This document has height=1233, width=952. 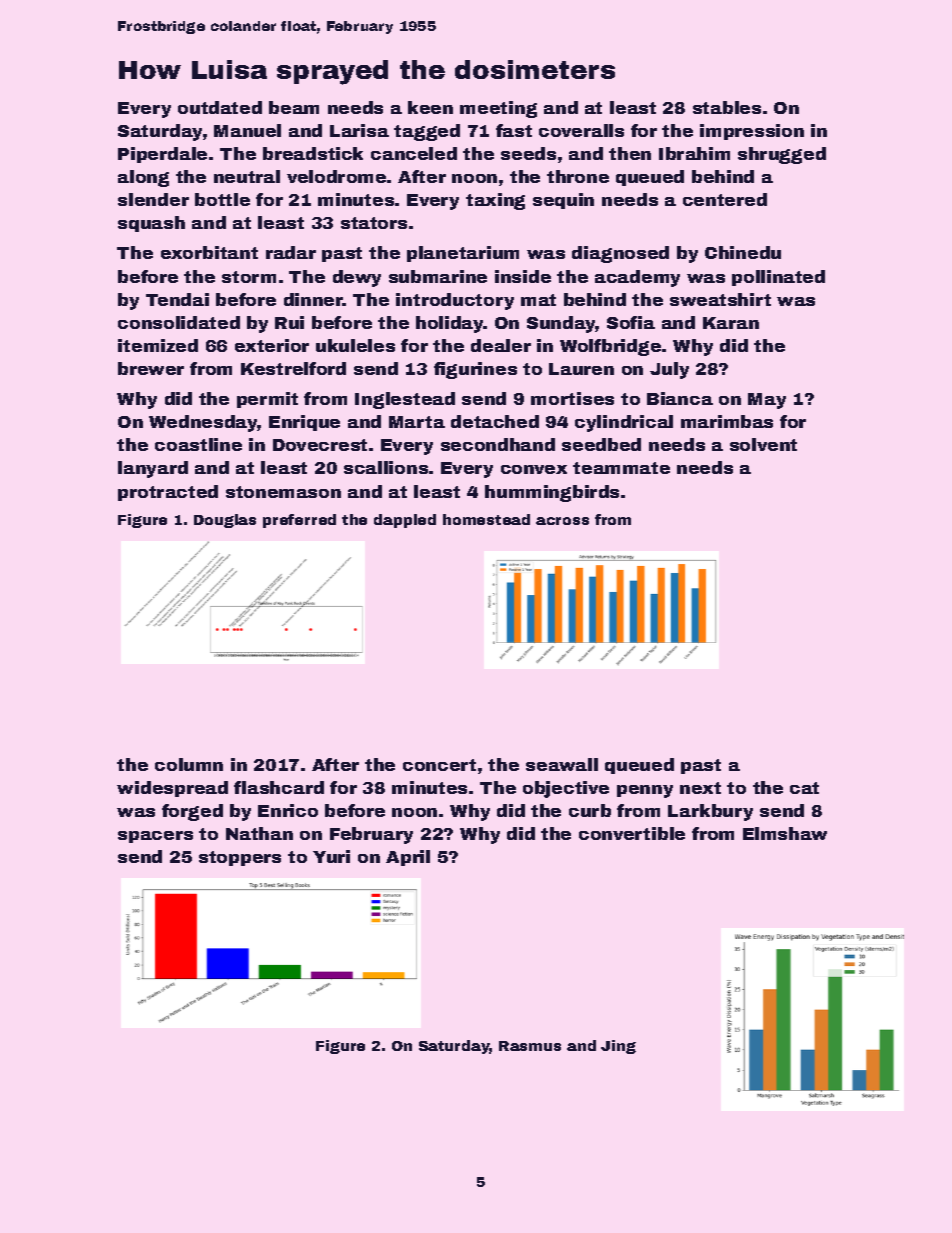 What do you see at coordinates (572, 398) in the document?
I see `mortises` at bounding box center [572, 398].
